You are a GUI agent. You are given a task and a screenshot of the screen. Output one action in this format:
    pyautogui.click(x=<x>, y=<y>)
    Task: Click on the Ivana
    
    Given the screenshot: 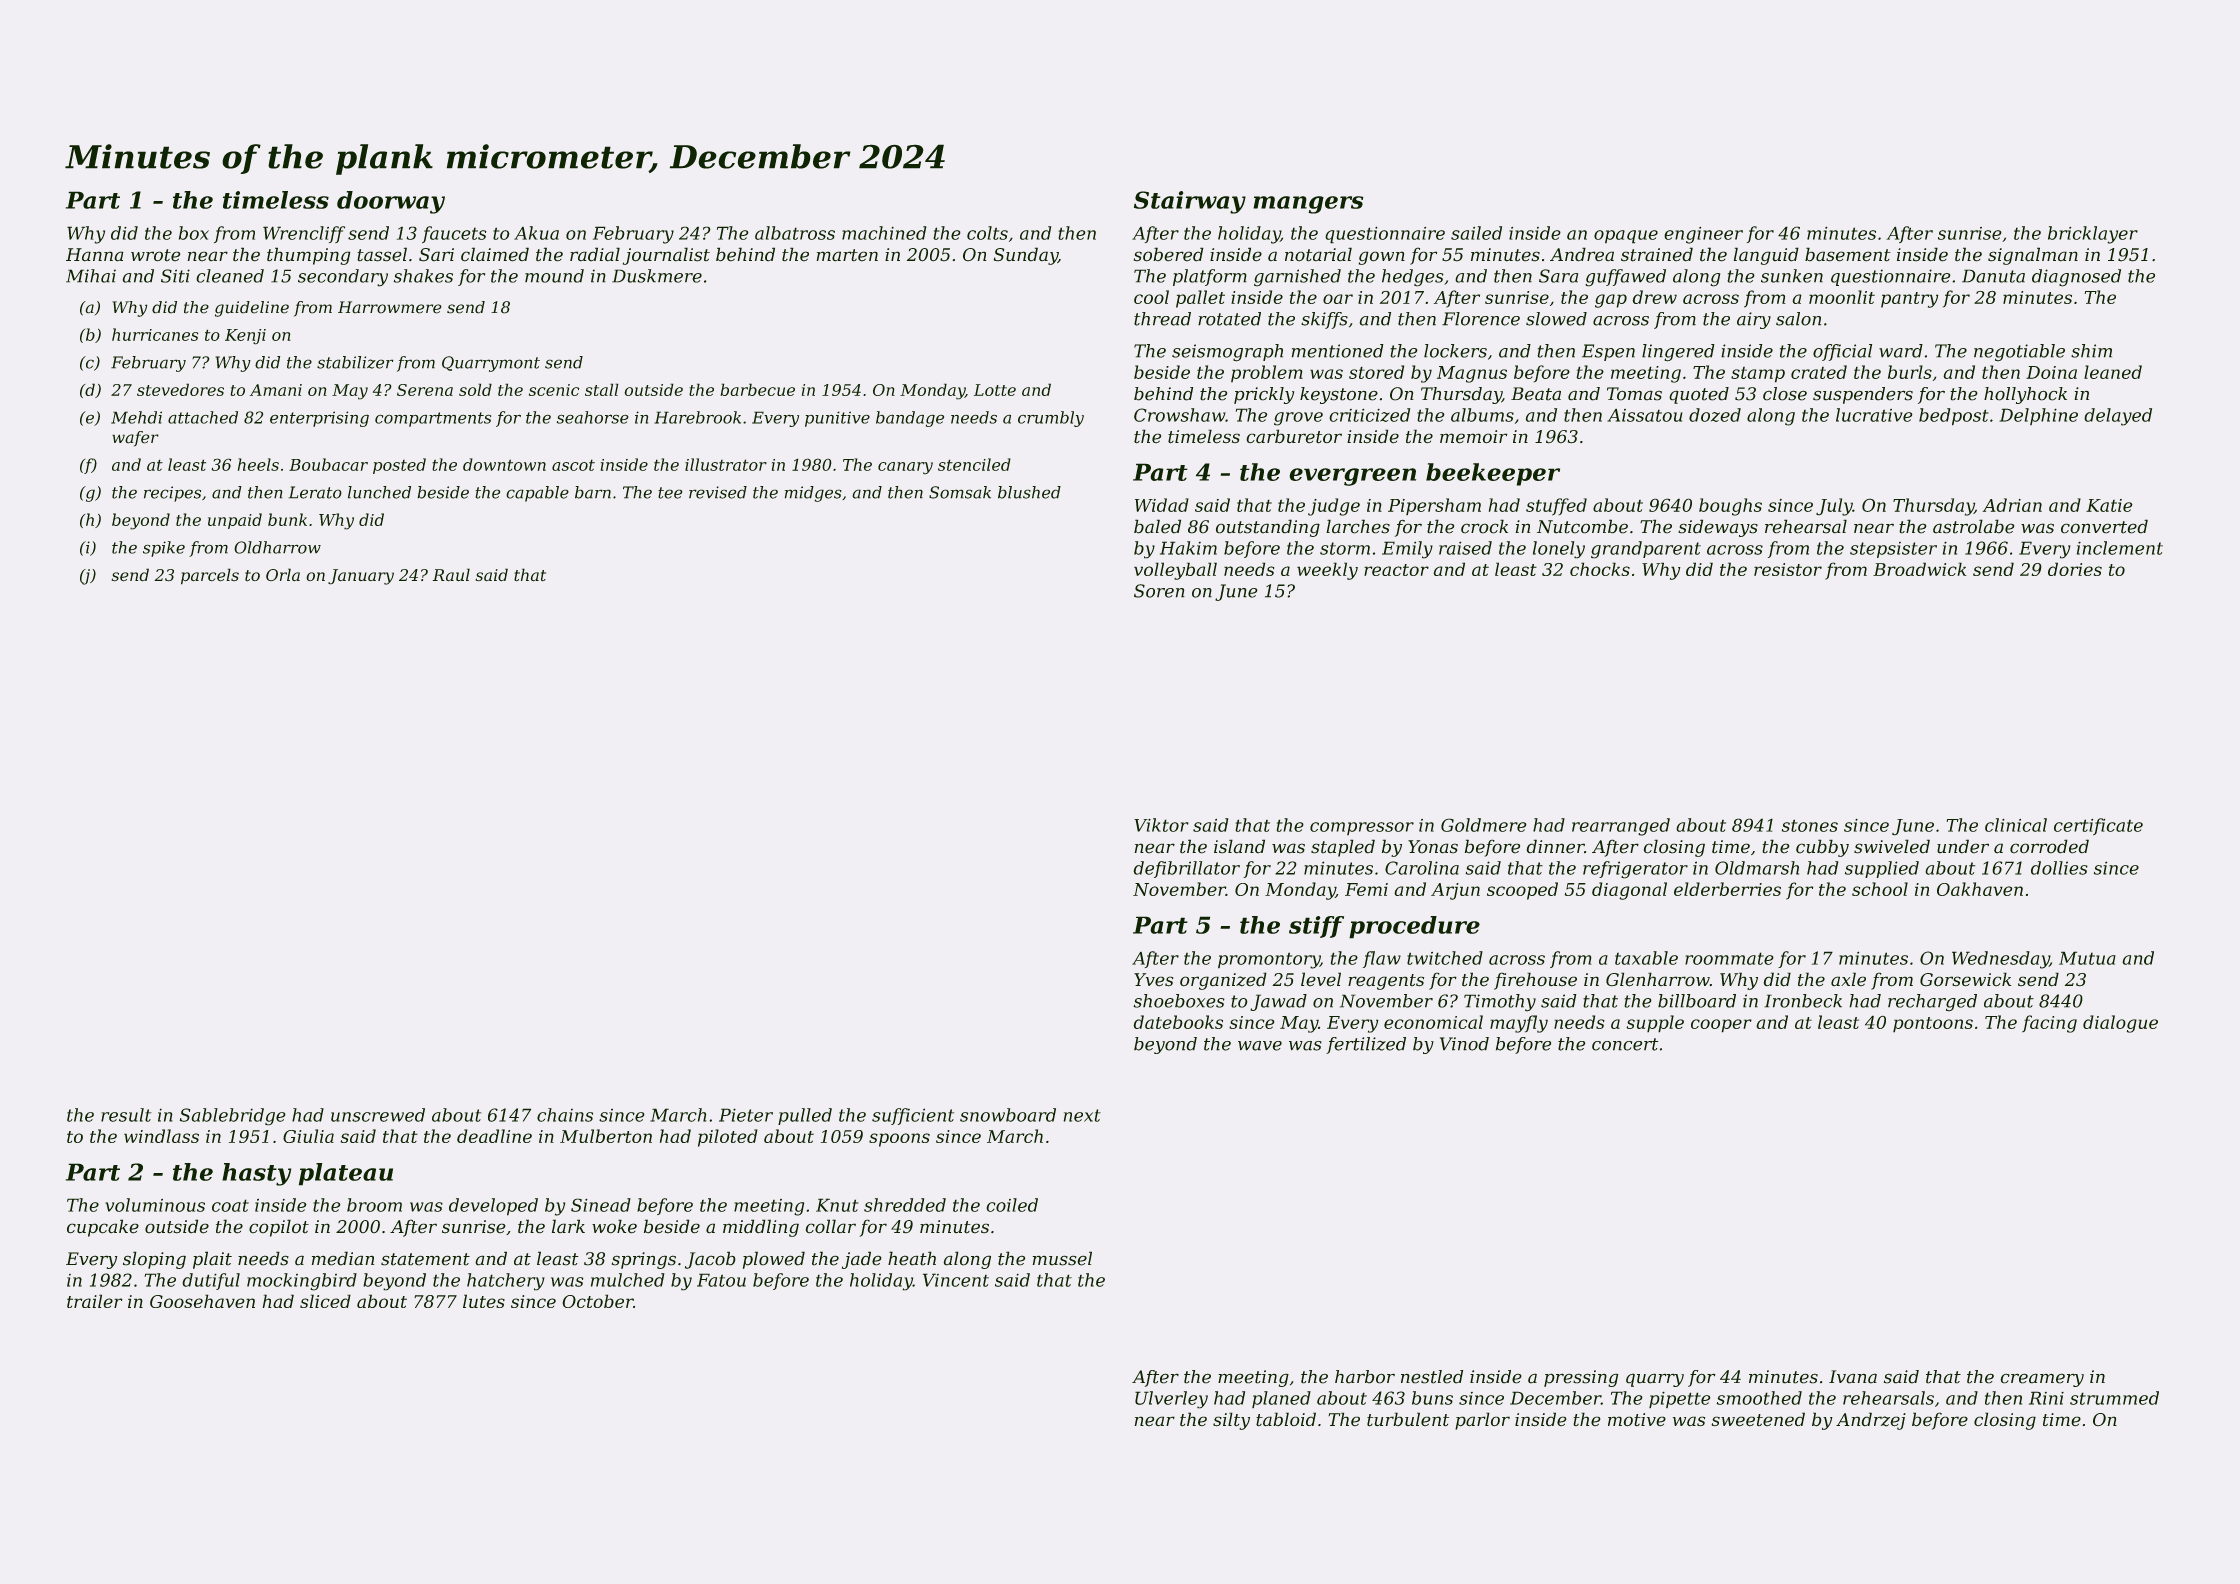 What is the action you would take?
    pyautogui.click(x=1853, y=1377)
